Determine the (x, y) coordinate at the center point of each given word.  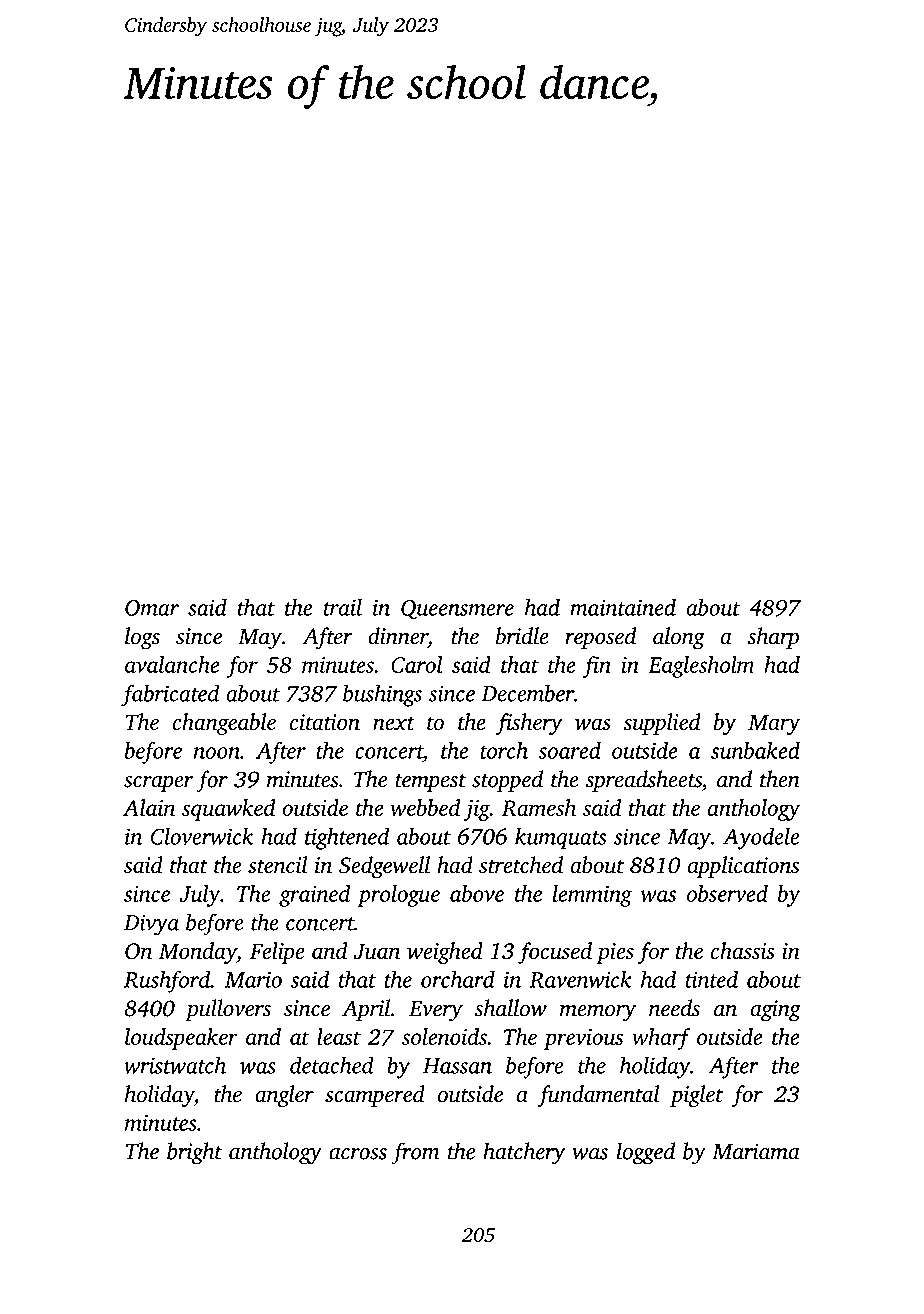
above (477, 893)
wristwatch (175, 1065)
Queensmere (457, 609)
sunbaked (755, 750)
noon (217, 753)
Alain (149, 807)
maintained (623, 607)
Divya (151, 925)
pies (615, 953)
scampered (375, 1096)
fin (597, 667)
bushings (382, 695)
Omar (152, 608)
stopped (507, 781)
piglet (696, 1096)
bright (194, 1153)
